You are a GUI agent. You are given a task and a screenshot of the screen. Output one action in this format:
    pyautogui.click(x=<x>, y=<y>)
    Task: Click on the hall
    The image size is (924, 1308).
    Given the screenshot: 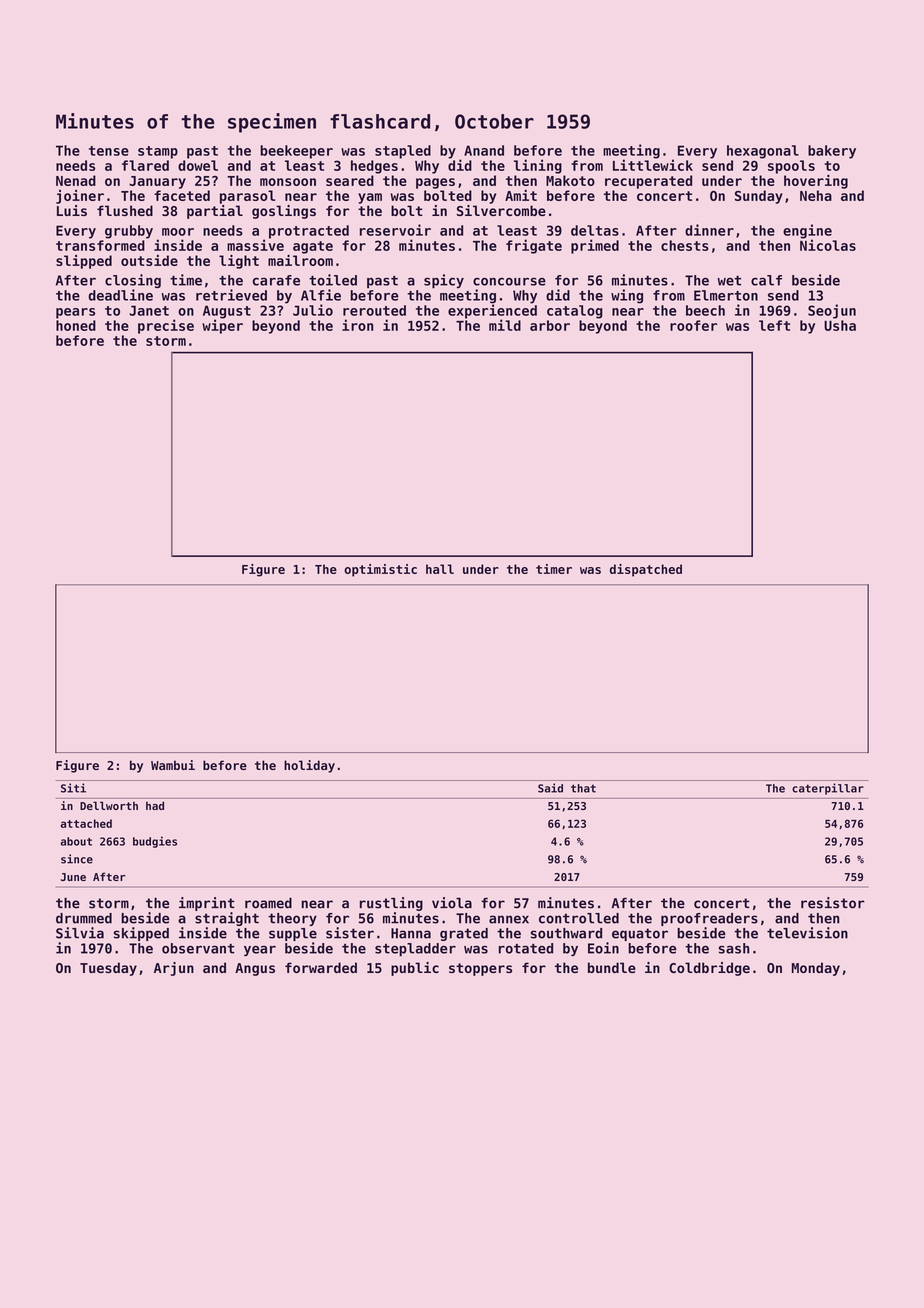 What is the action you would take?
    pyautogui.click(x=440, y=569)
